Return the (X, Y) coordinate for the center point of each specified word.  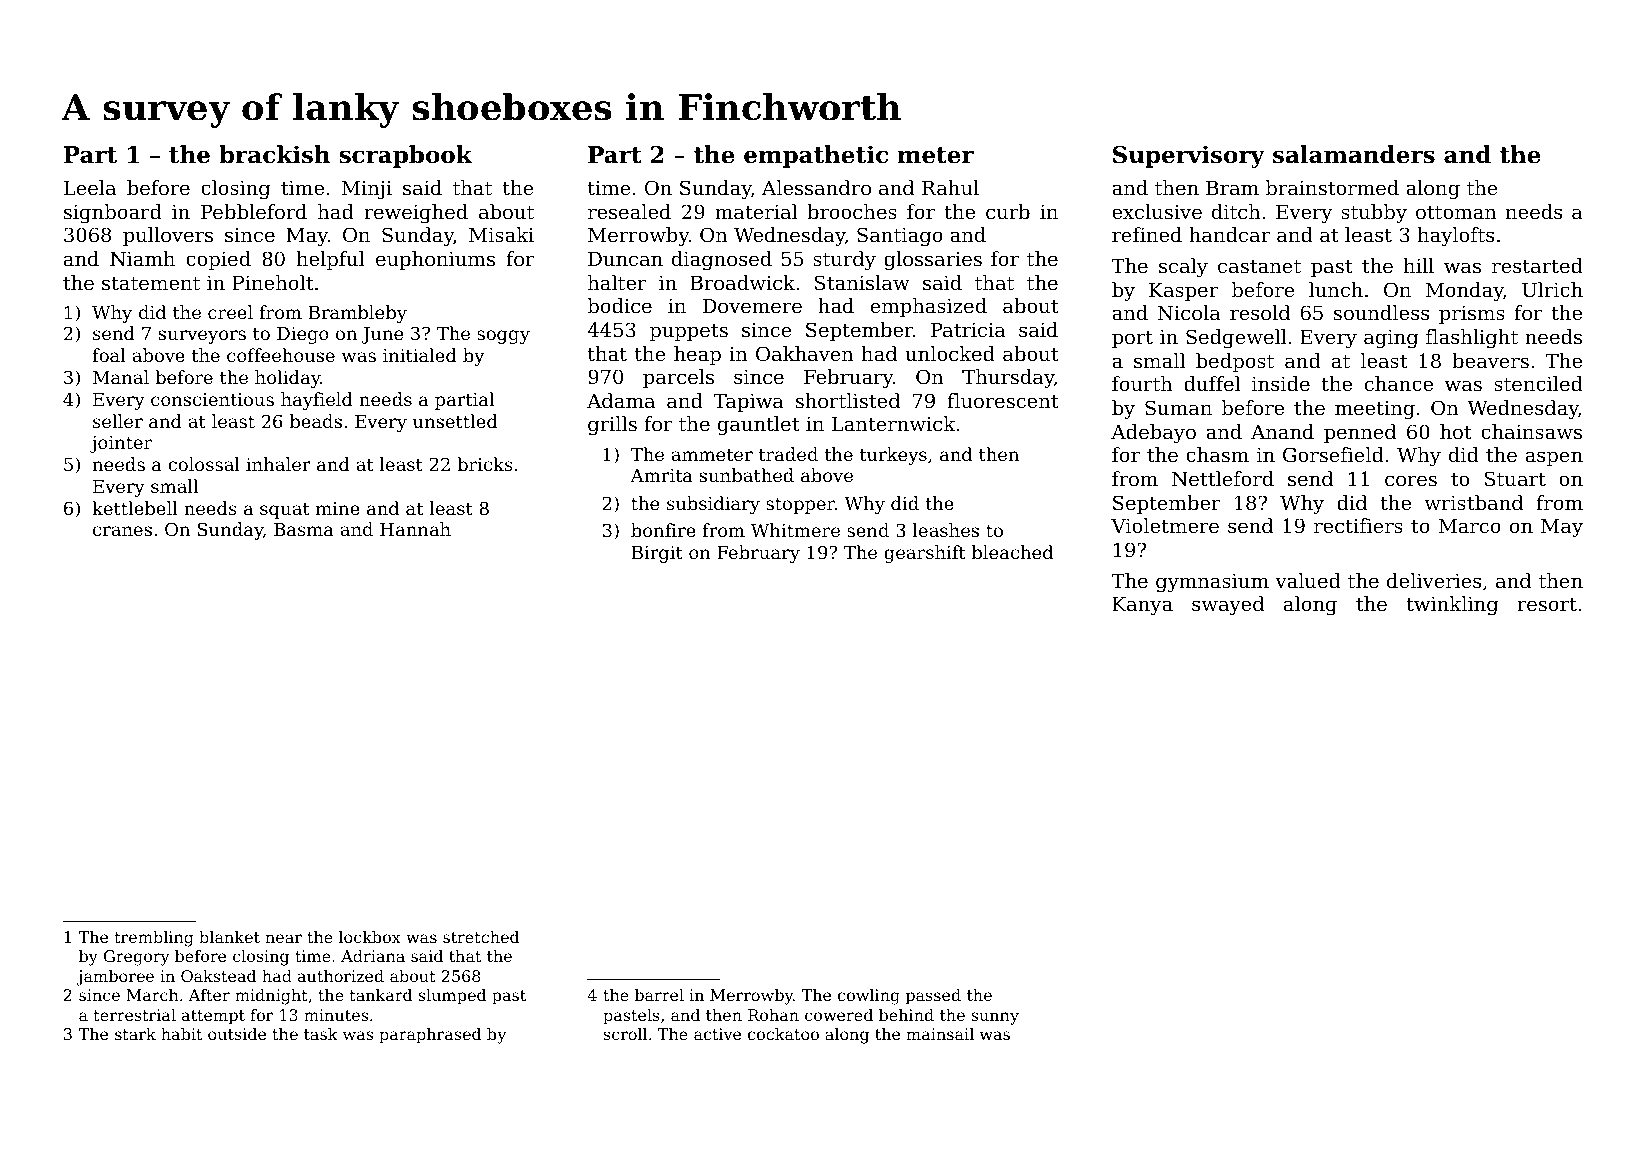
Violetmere (1165, 526)
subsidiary (713, 505)
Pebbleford (254, 212)
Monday (1464, 292)
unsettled (455, 421)
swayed (1228, 606)
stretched (481, 937)
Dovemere (752, 305)
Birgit (657, 554)
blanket (229, 937)
